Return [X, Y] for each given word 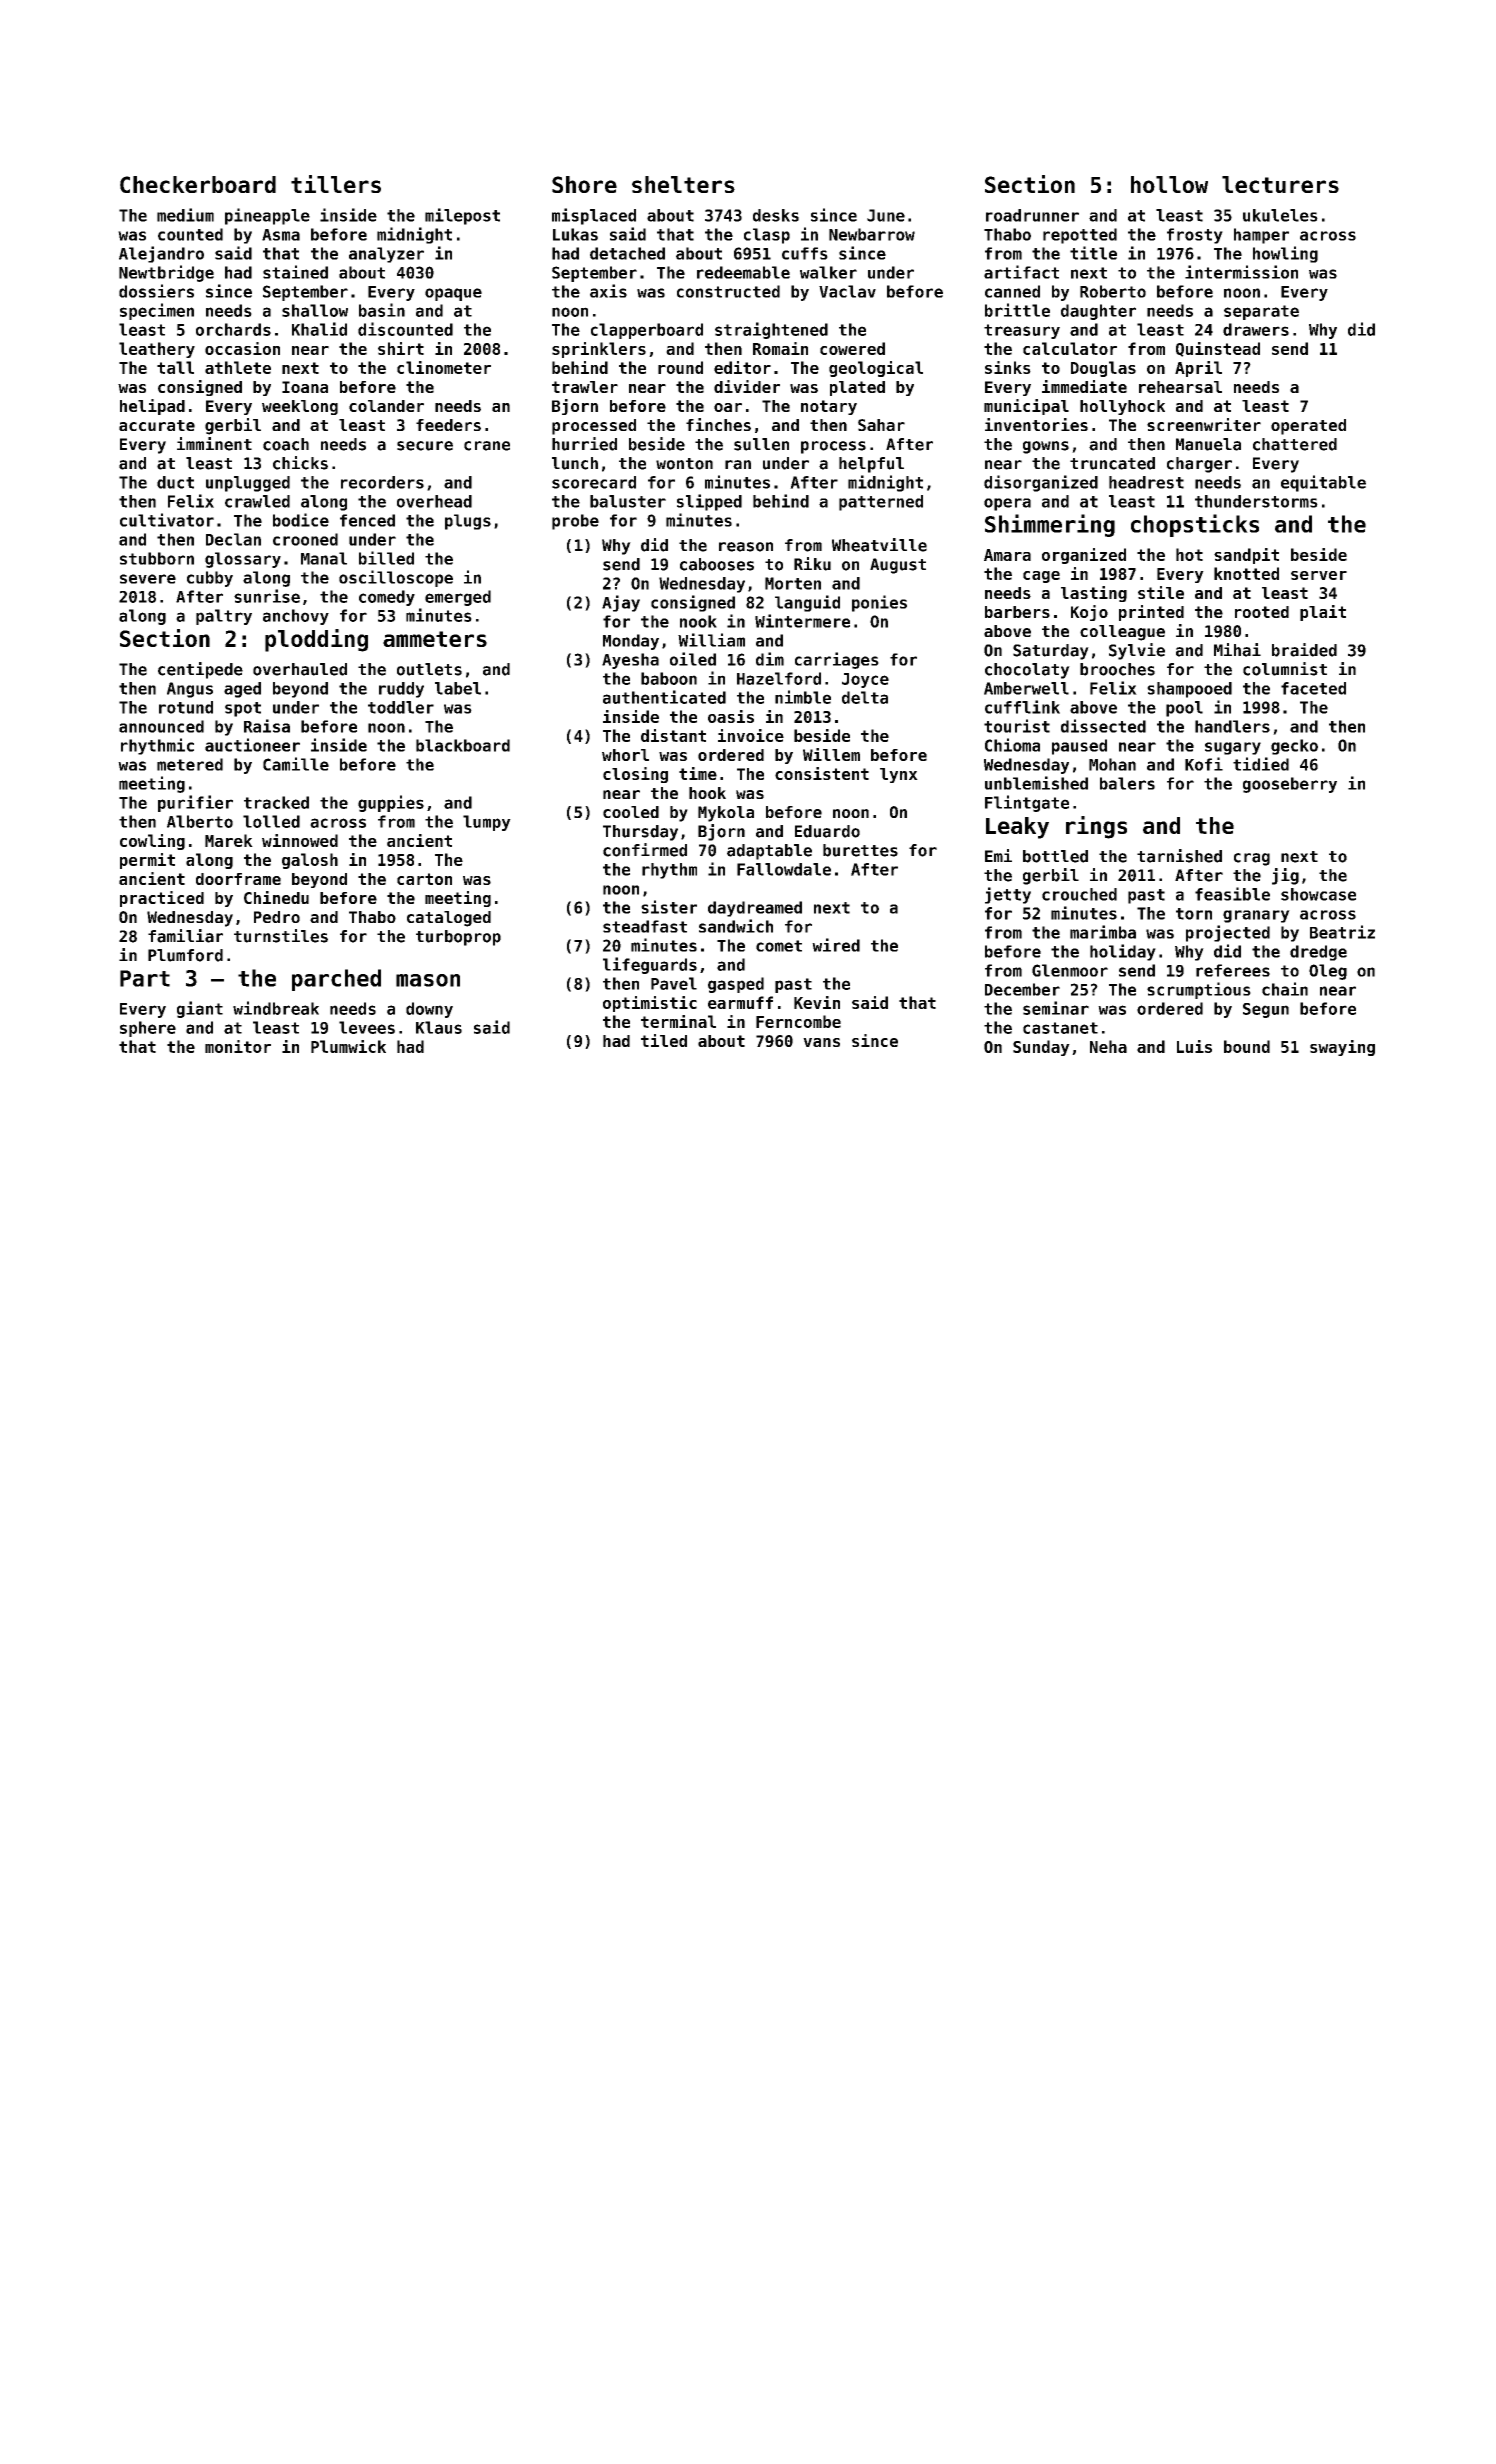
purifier [195, 803]
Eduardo [827, 831]
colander [386, 406]
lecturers [1280, 184]
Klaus [439, 1027]
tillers [336, 184]
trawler [585, 387]
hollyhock [1122, 407]
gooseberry [1290, 785]
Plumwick [348, 1046]
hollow [1169, 184]
